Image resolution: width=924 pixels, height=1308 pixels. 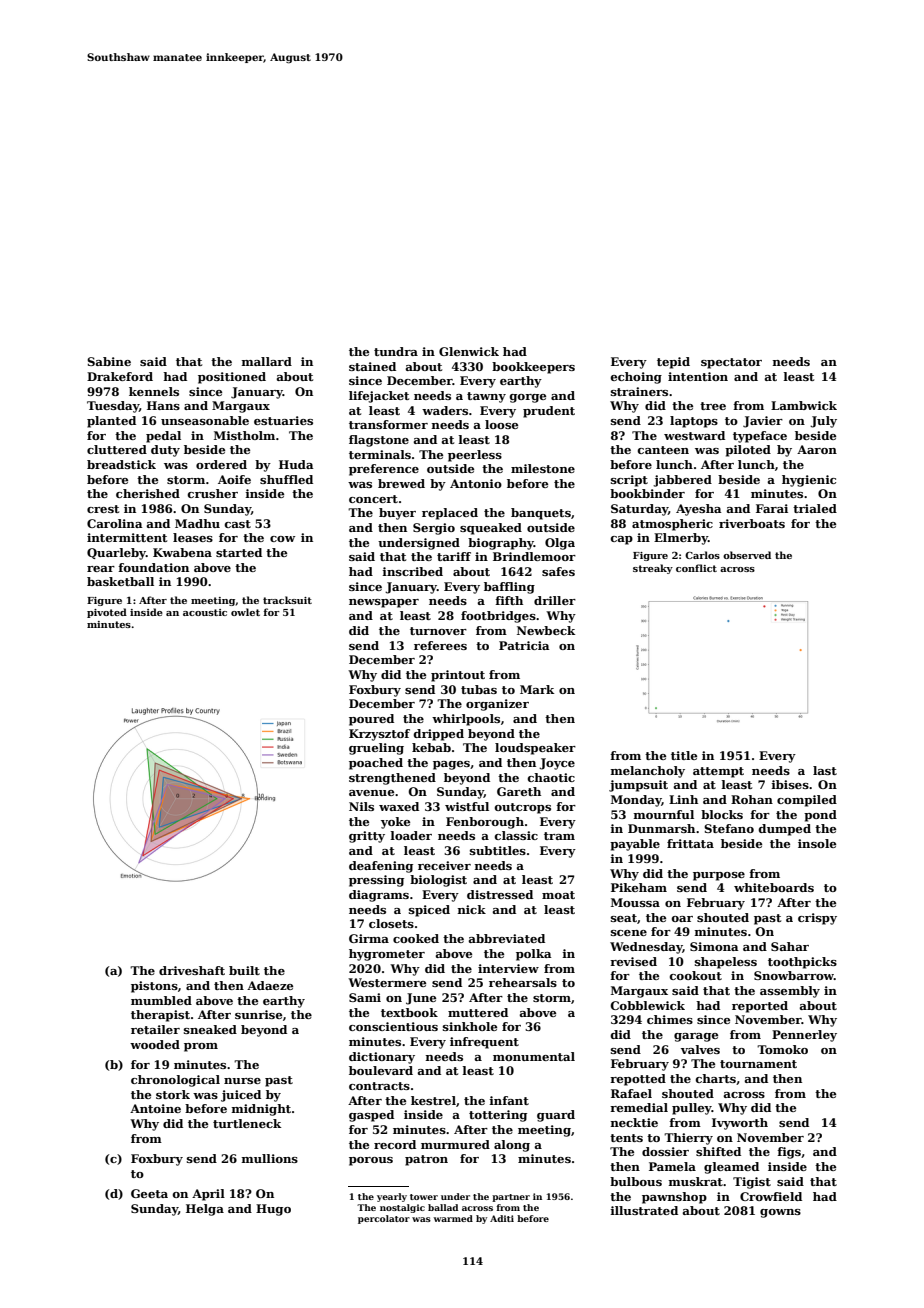 I want to click on purpose, so click(x=719, y=876).
